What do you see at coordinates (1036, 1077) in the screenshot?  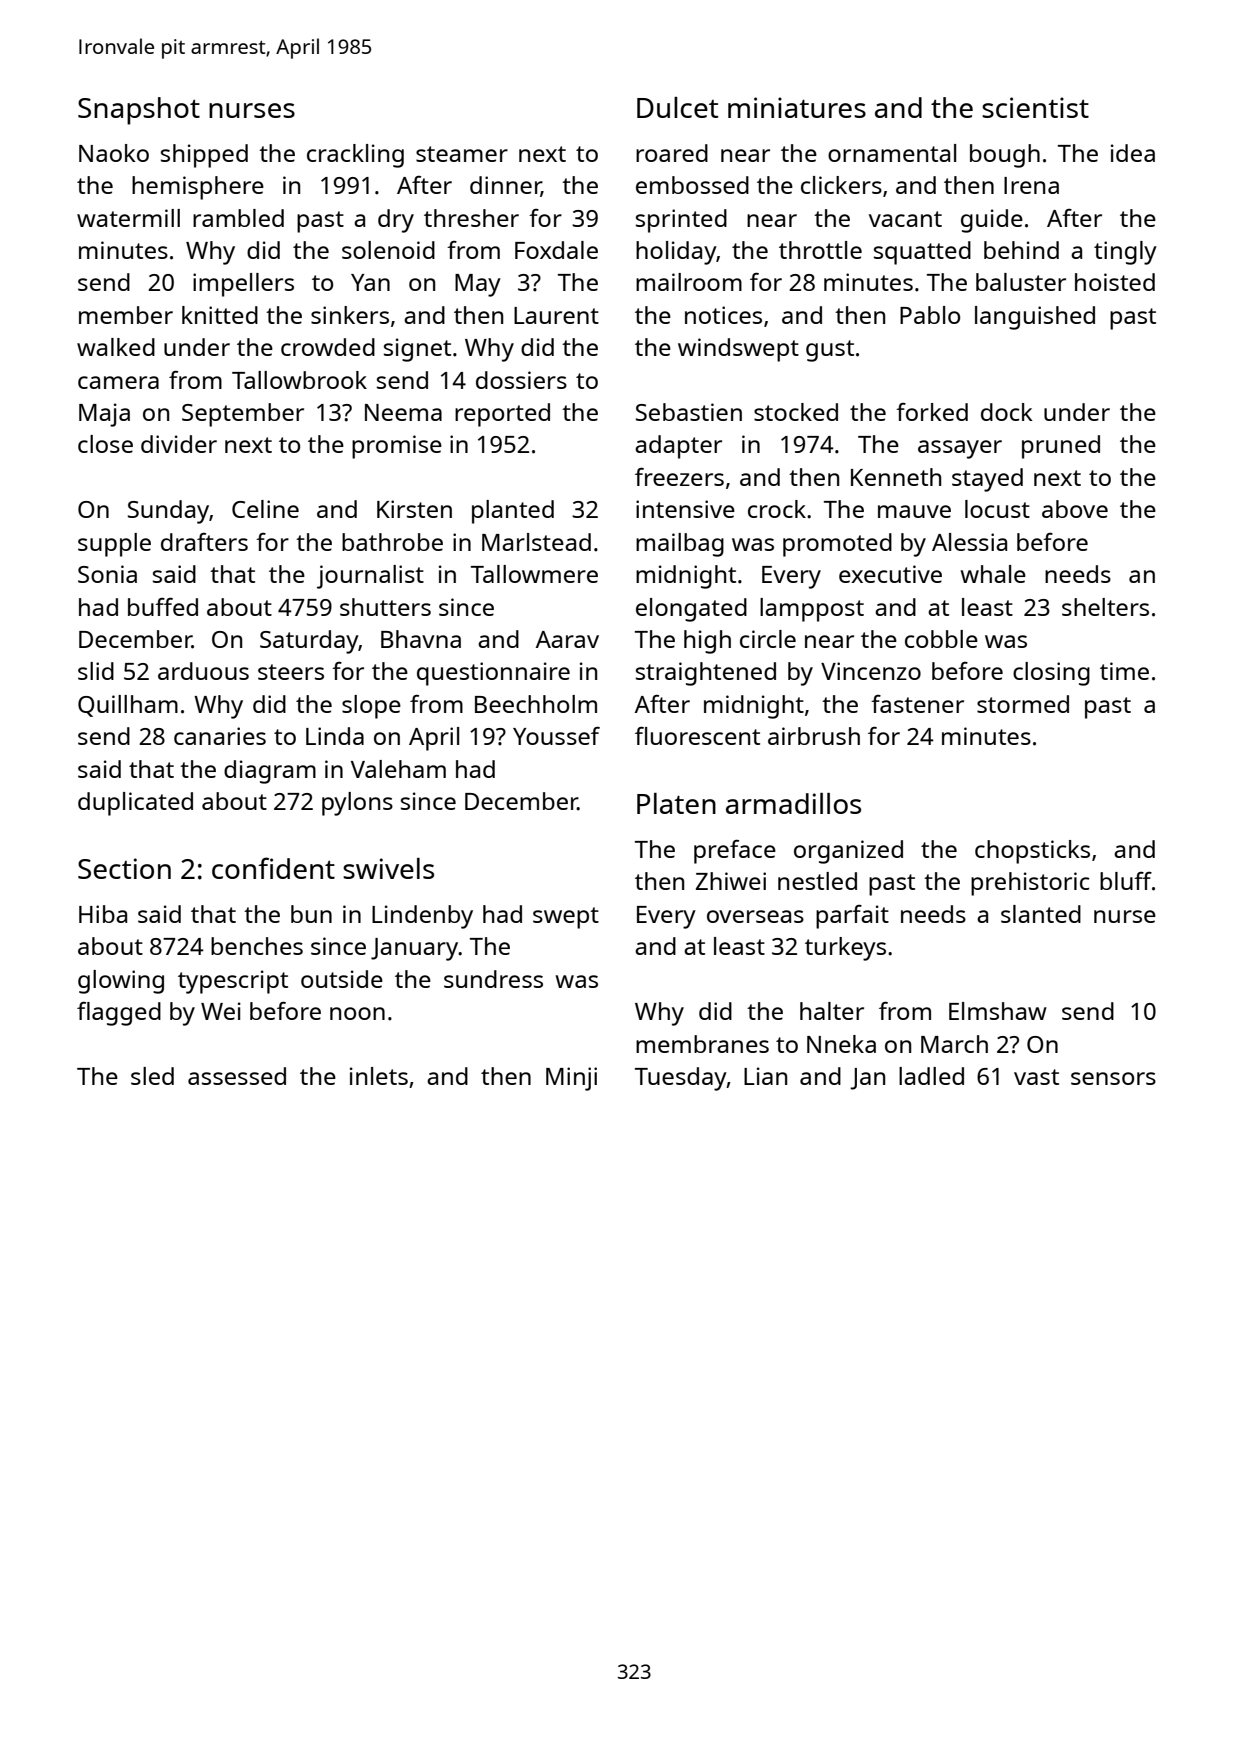 I see `vast` at bounding box center [1036, 1077].
